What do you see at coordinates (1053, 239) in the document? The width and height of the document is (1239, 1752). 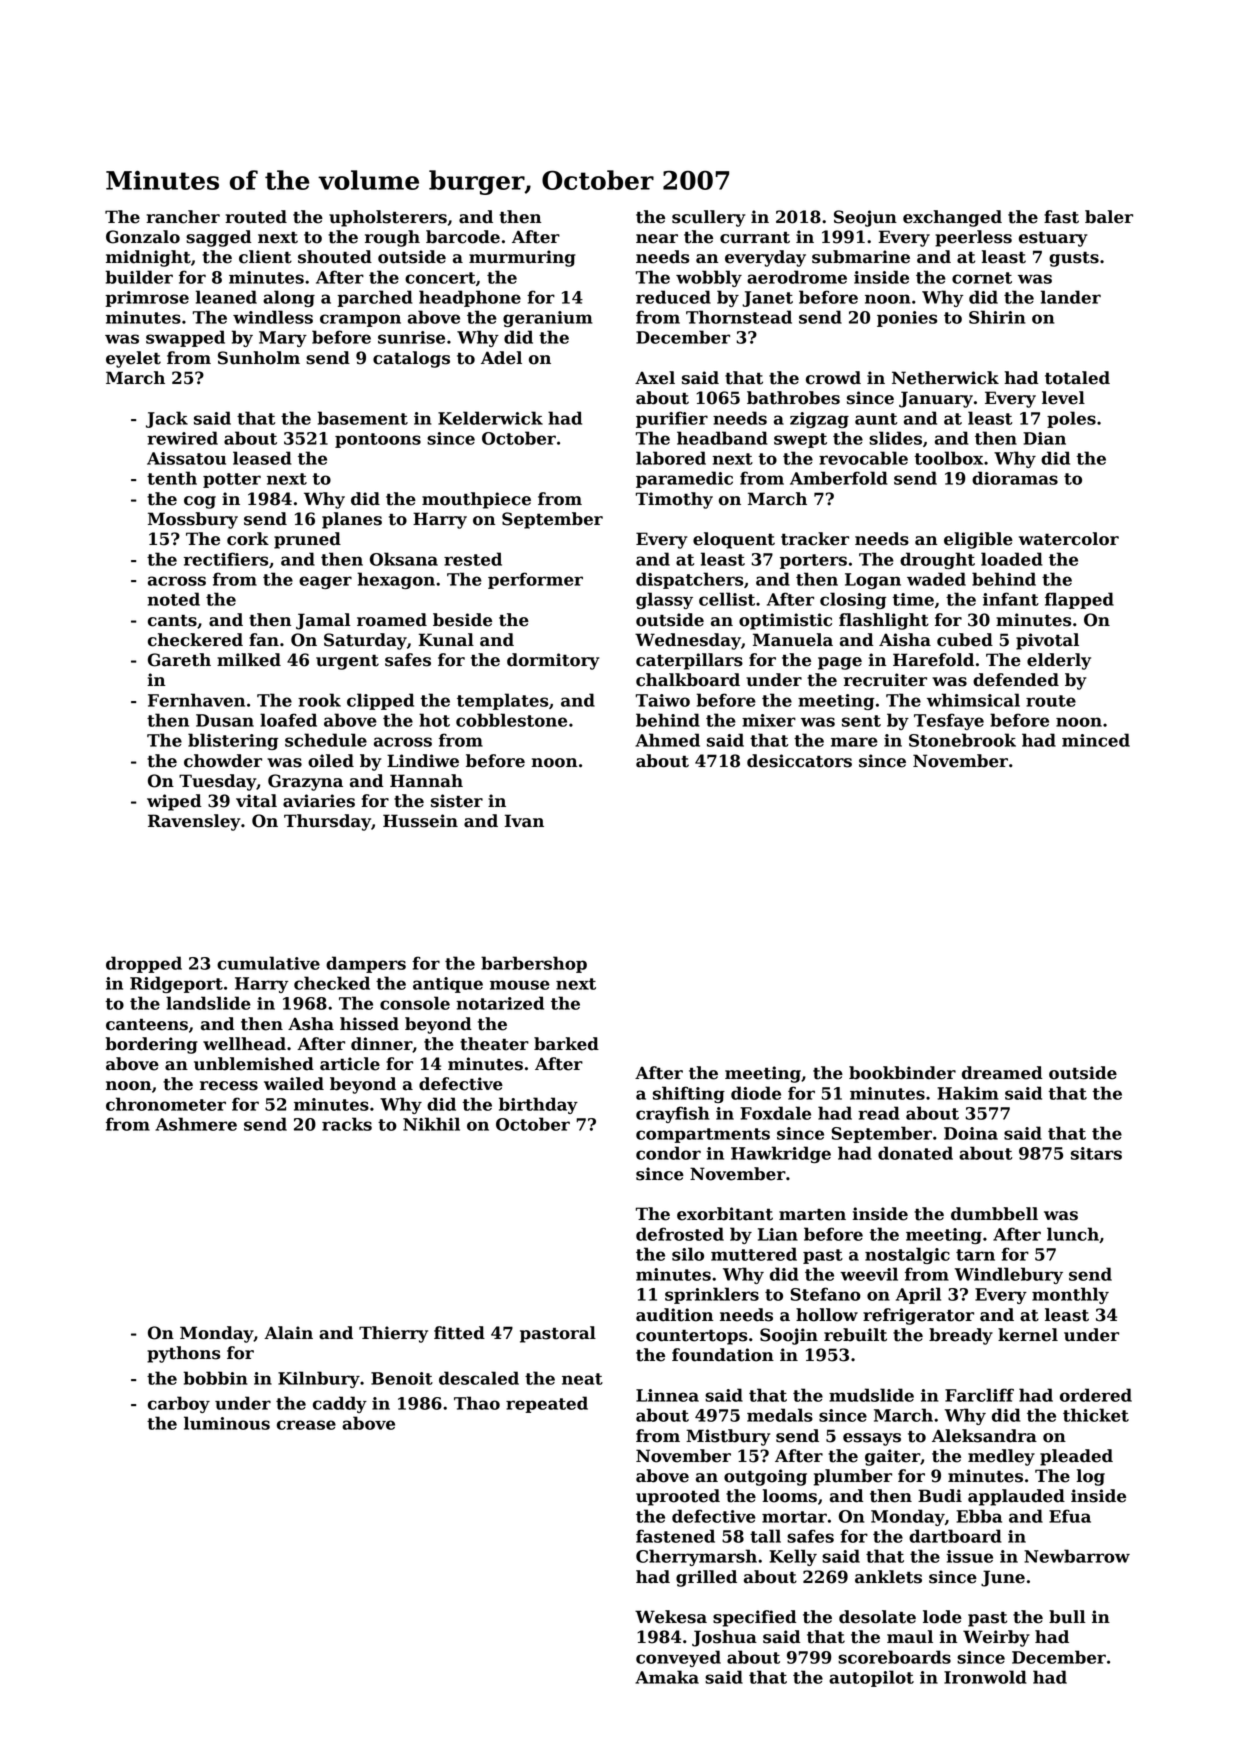 I see `estuary` at bounding box center [1053, 239].
